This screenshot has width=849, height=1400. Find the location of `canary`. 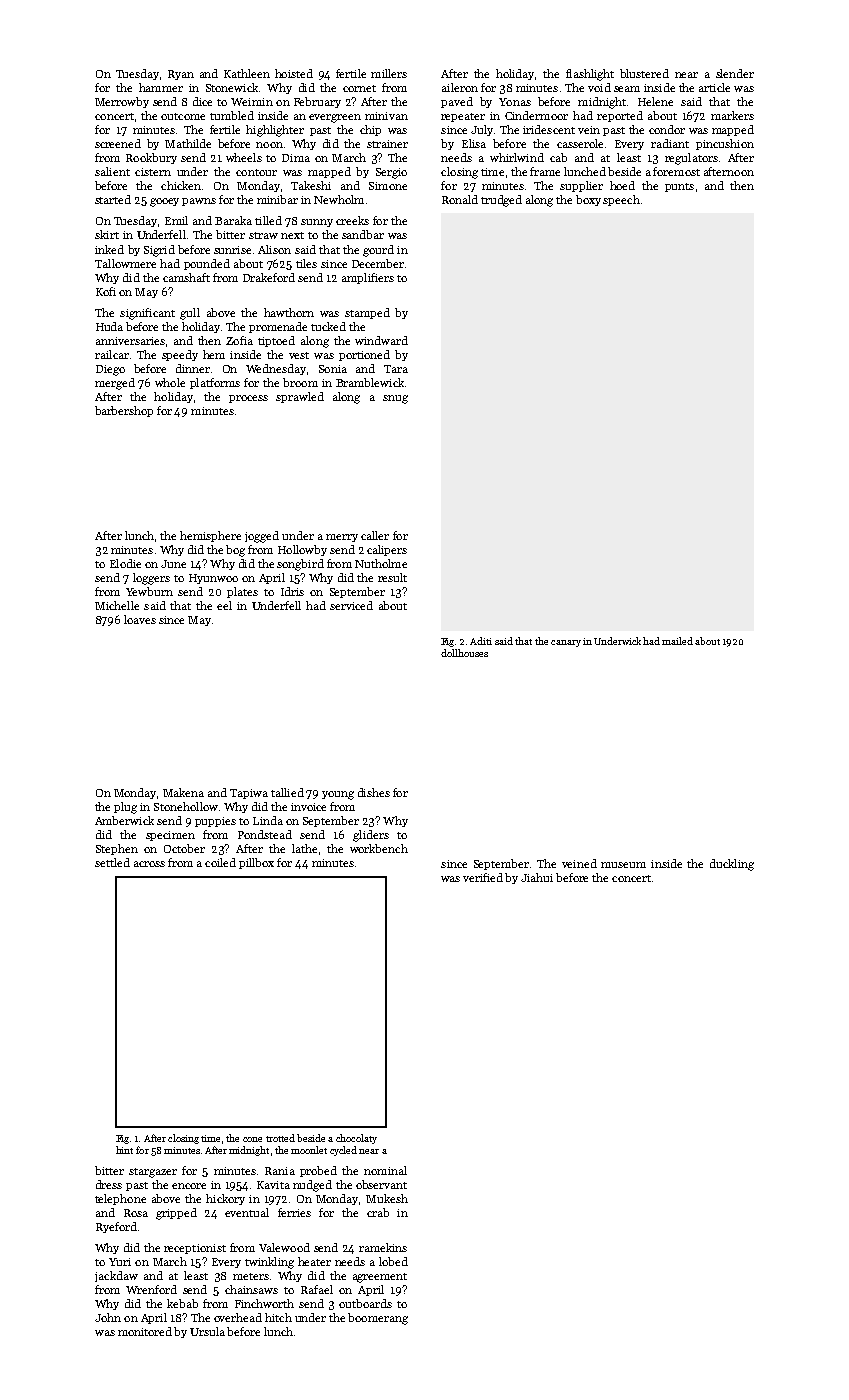

canary is located at coordinates (566, 643).
